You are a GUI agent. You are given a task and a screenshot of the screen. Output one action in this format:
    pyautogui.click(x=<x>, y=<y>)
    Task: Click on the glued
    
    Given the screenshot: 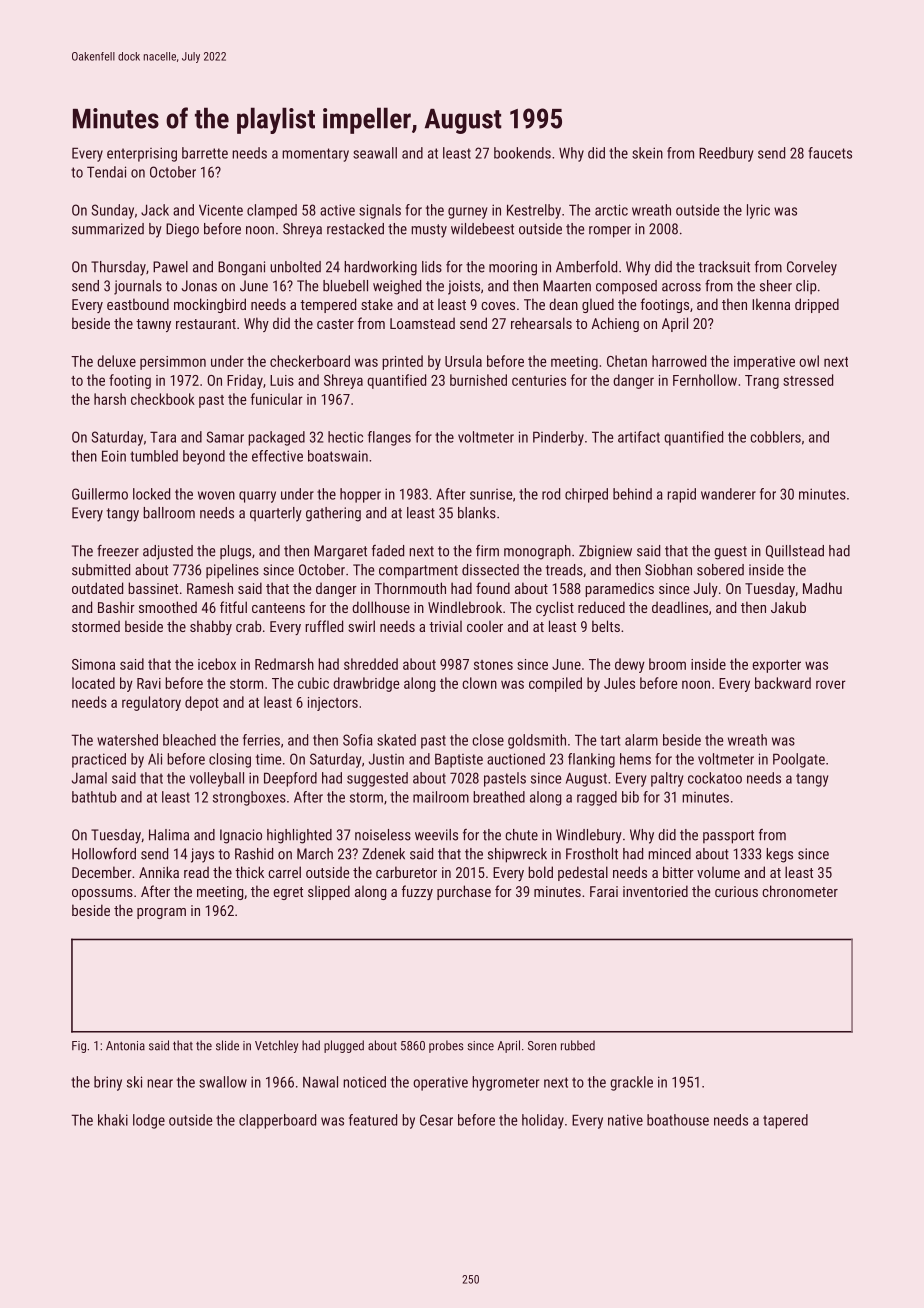 What is the action you would take?
    pyautogui.click(x=598, y=305)
